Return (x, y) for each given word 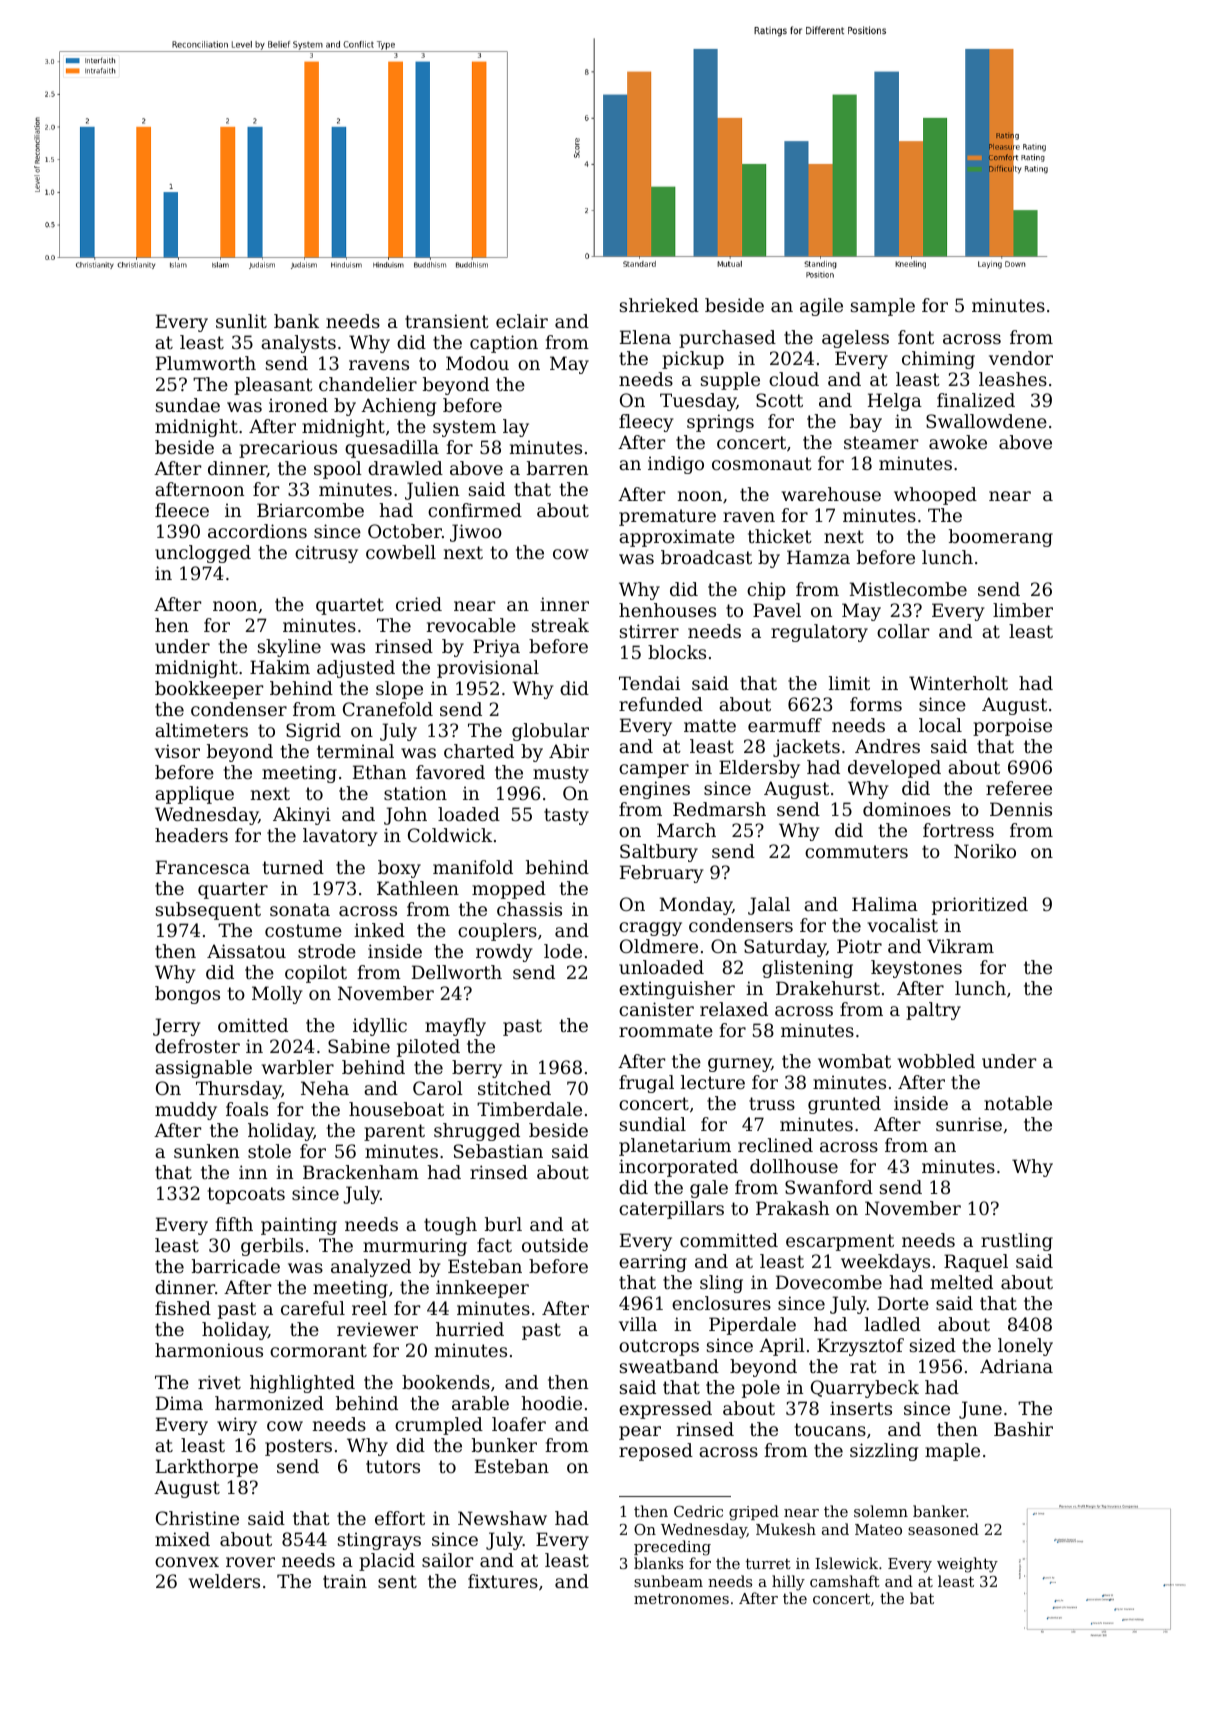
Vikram (960, 946)
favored (450, 772)
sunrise (969, 1124)
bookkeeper (209, 690)
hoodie (551, 1403)
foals (247, 1109)
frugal (646, 1084)
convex (187, 1562)
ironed (298, 405)
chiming (938, 360)
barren (557, 468)
